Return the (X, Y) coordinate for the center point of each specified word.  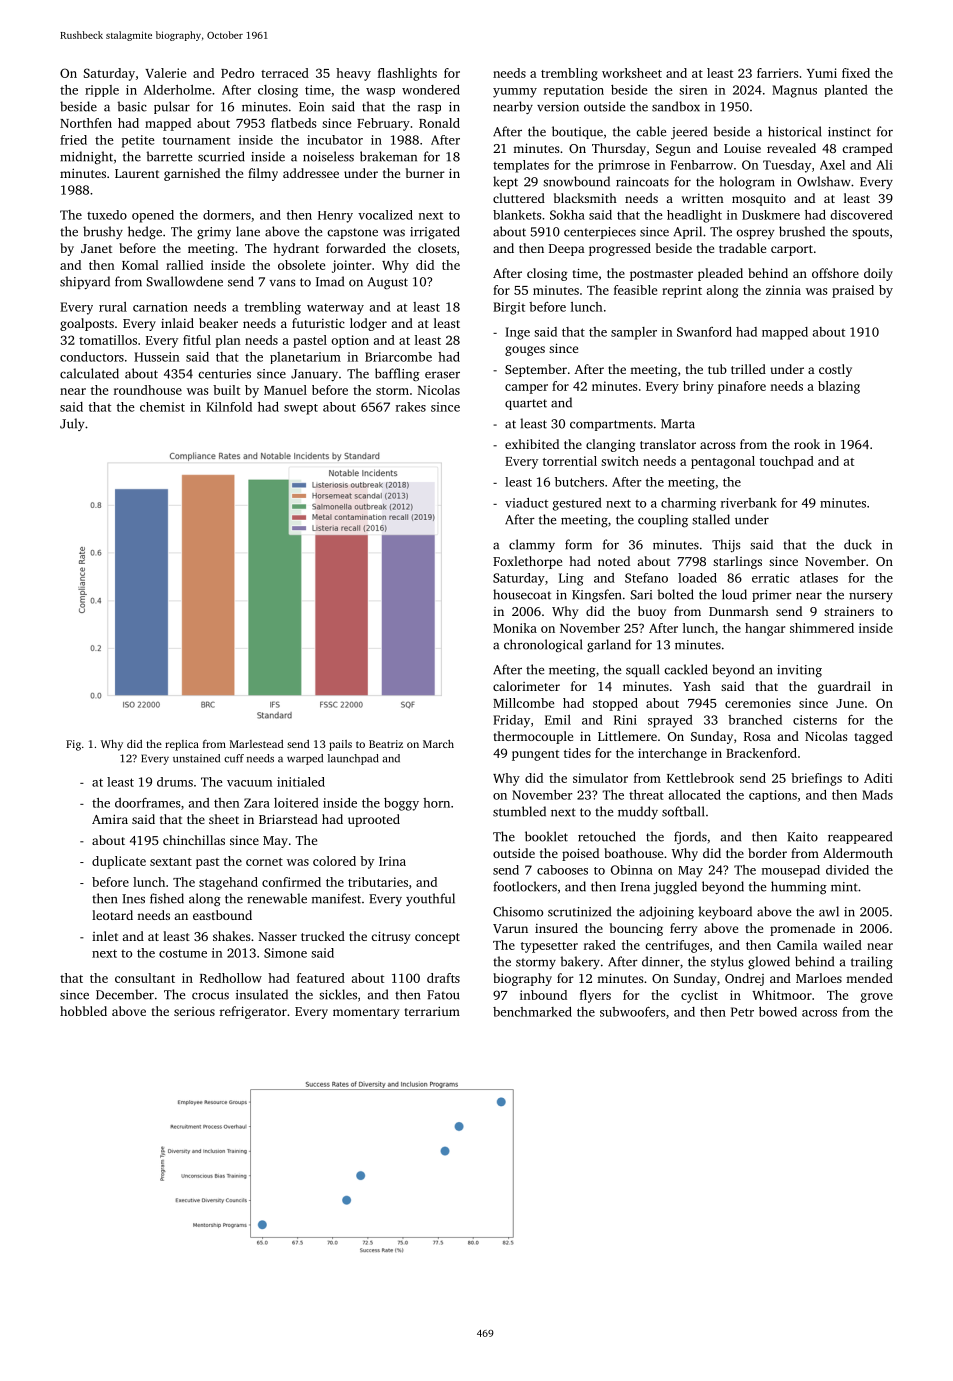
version (558, 107)
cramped (867, 149)
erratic (770, 578)
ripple (102, 91)
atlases (819, 578)
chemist (162, 407)
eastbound (222, 915)
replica (182, 745)
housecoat (522, 594)
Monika (515, 628)
